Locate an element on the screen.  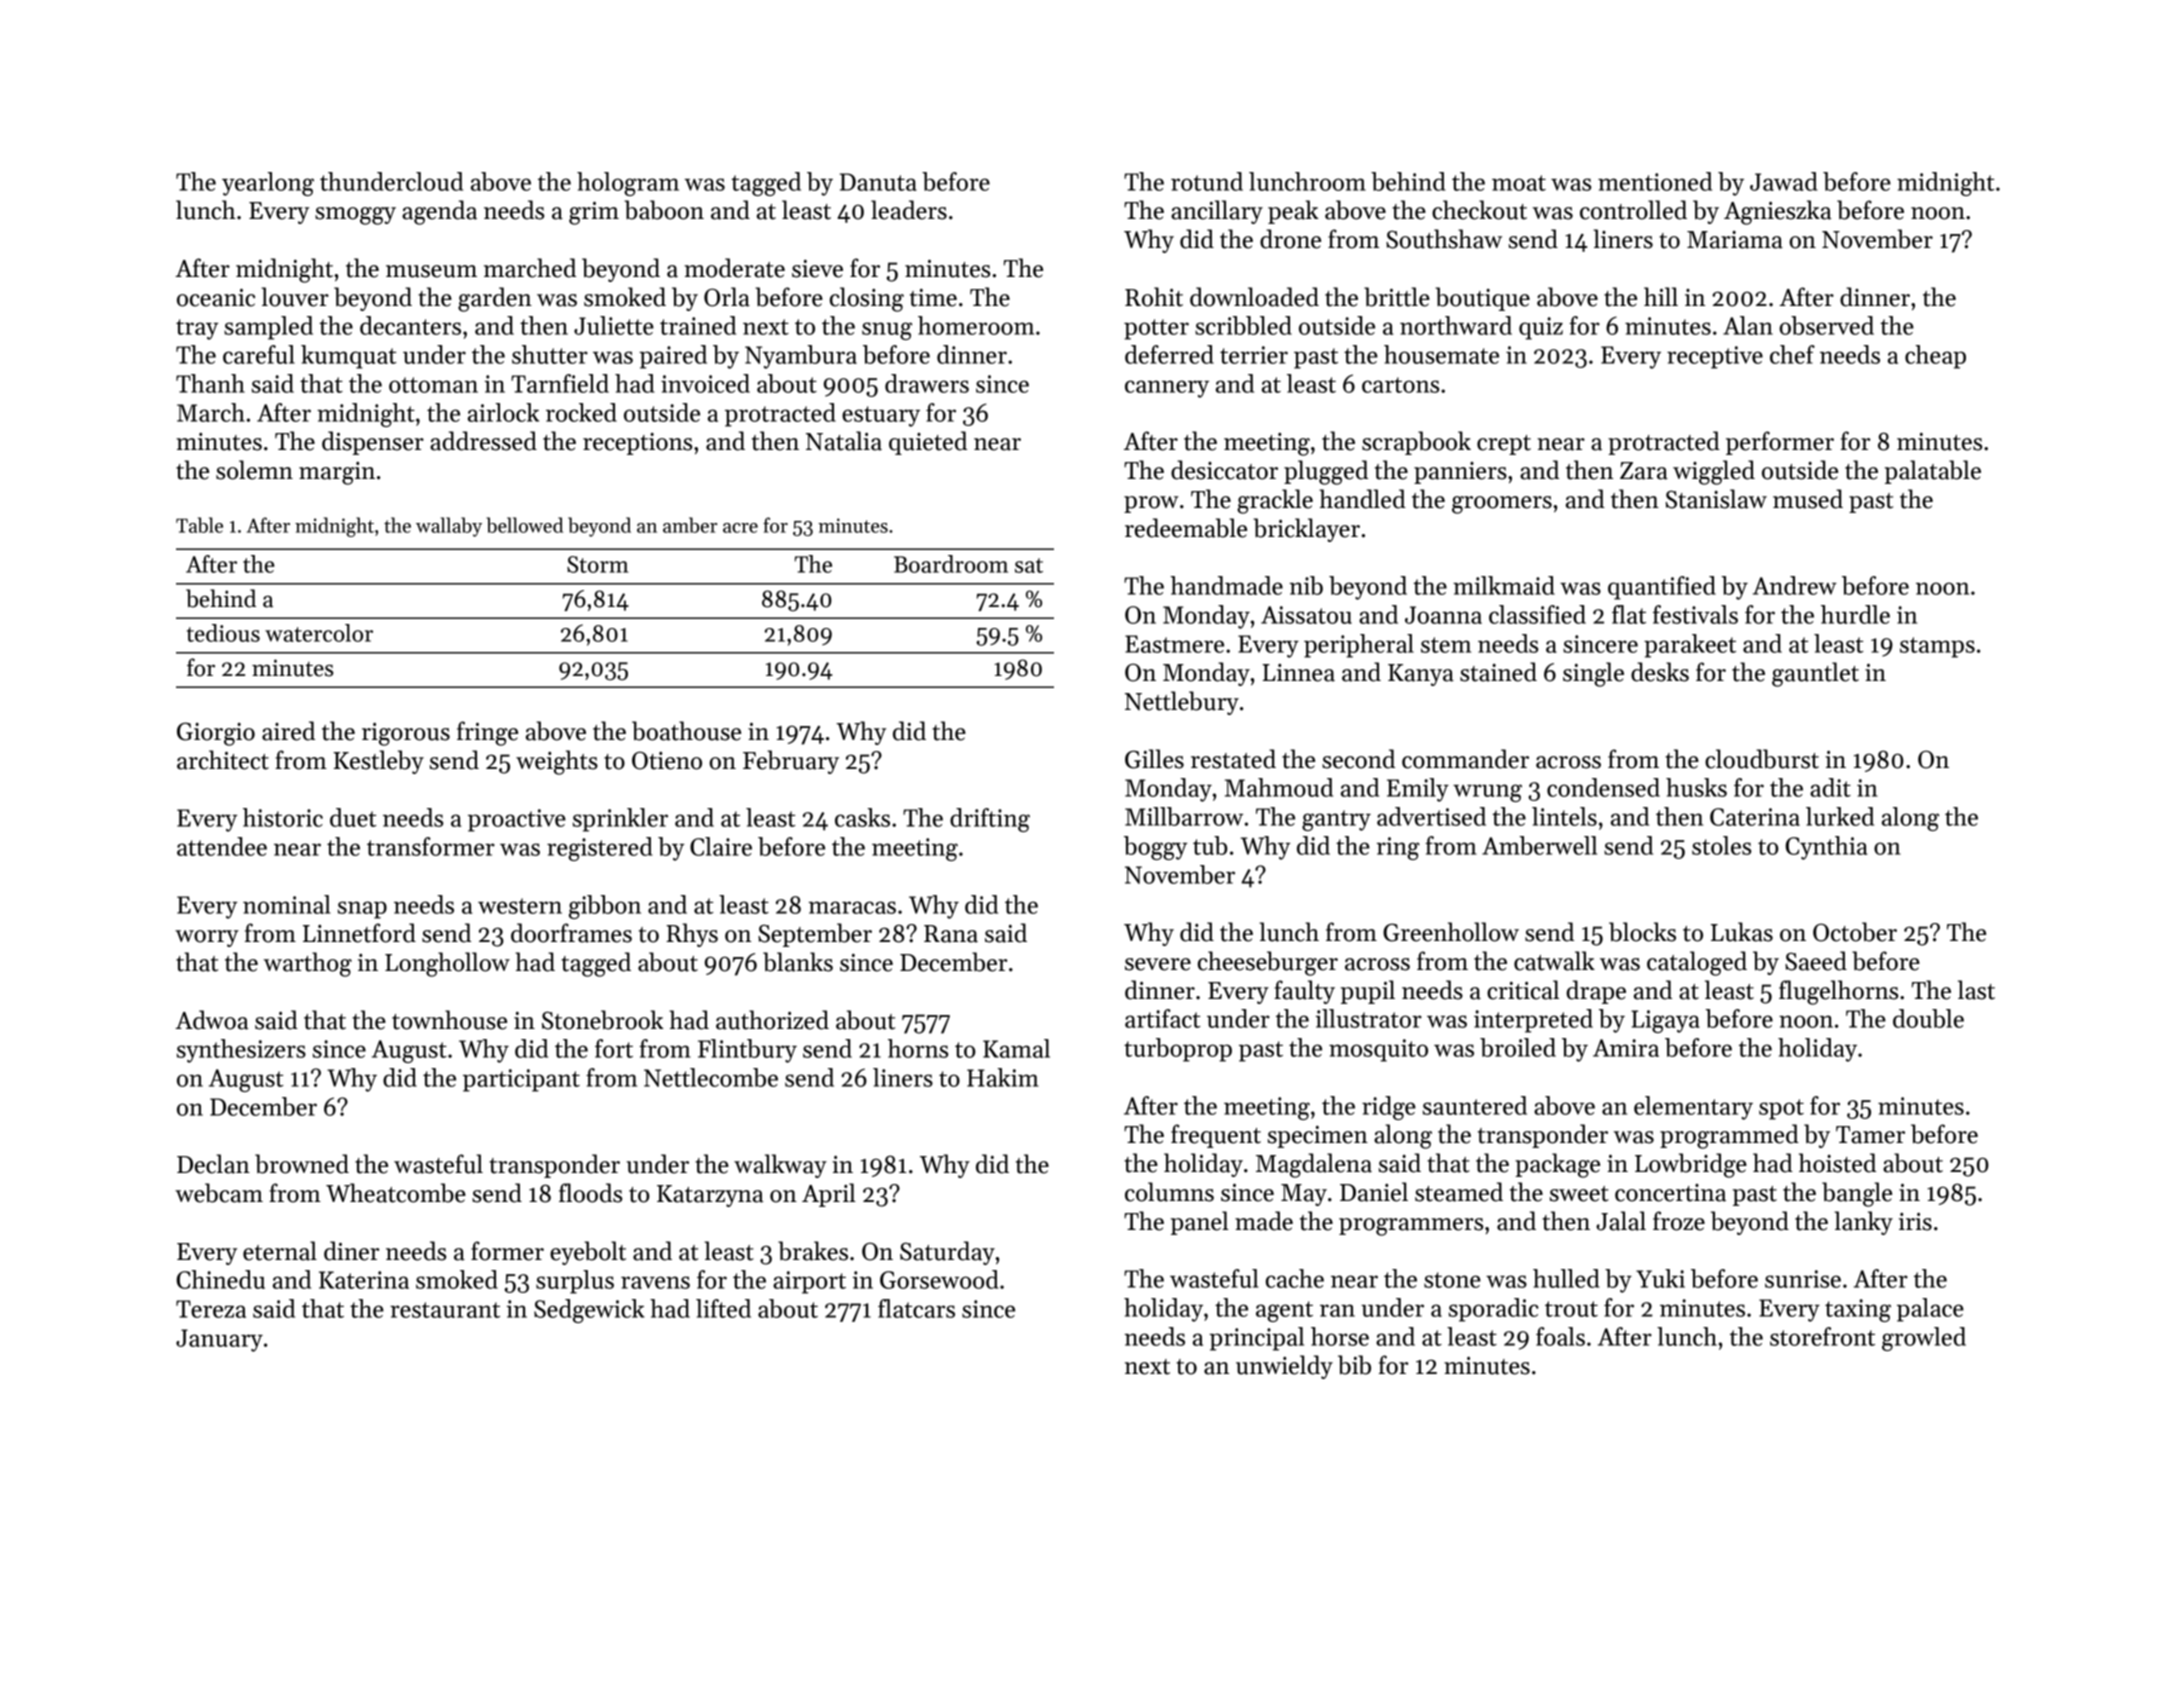
prow is located at coordinates (1151, 504).
